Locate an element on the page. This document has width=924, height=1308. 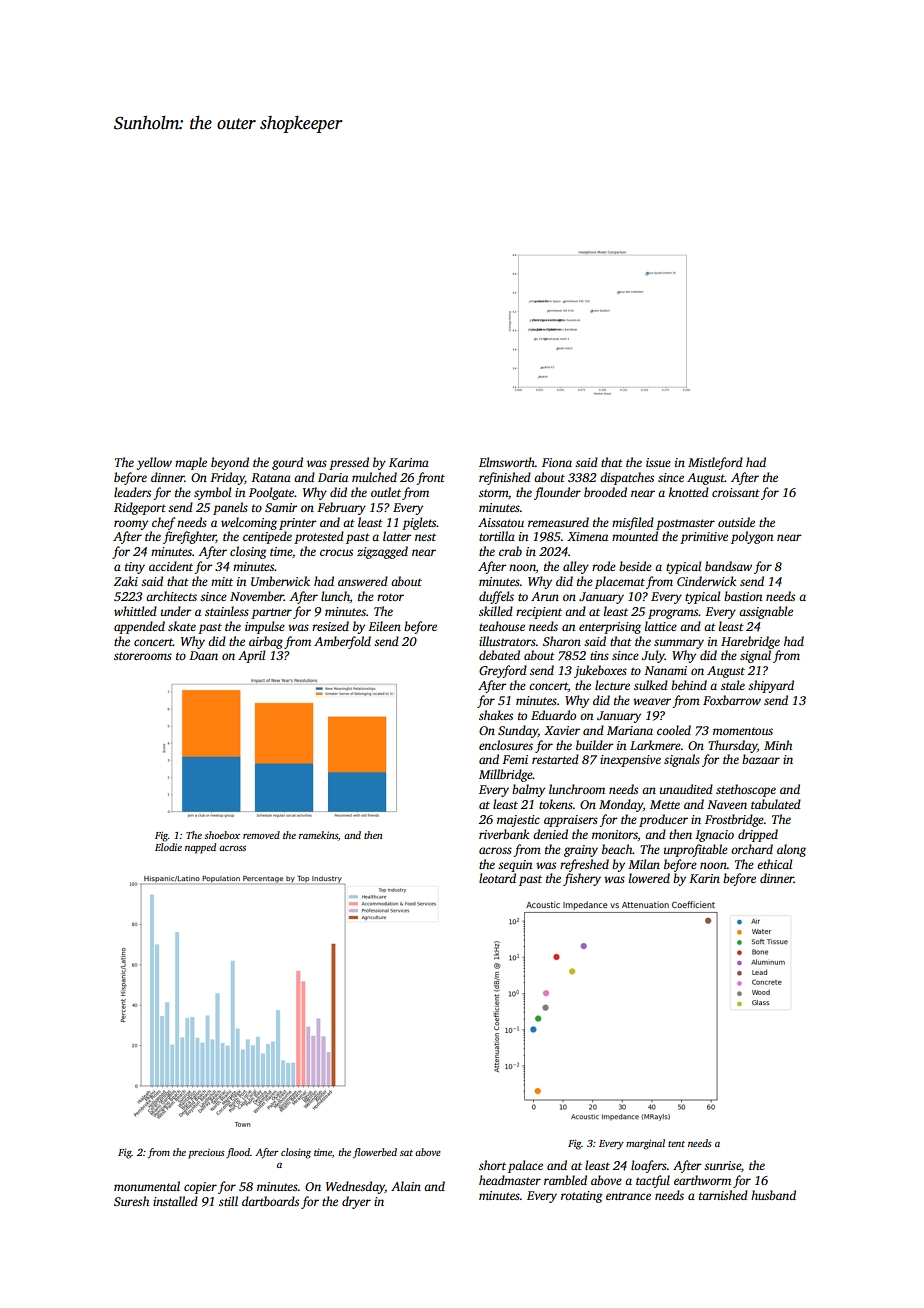
flowerbed is located at coordinates (375, 1153).
